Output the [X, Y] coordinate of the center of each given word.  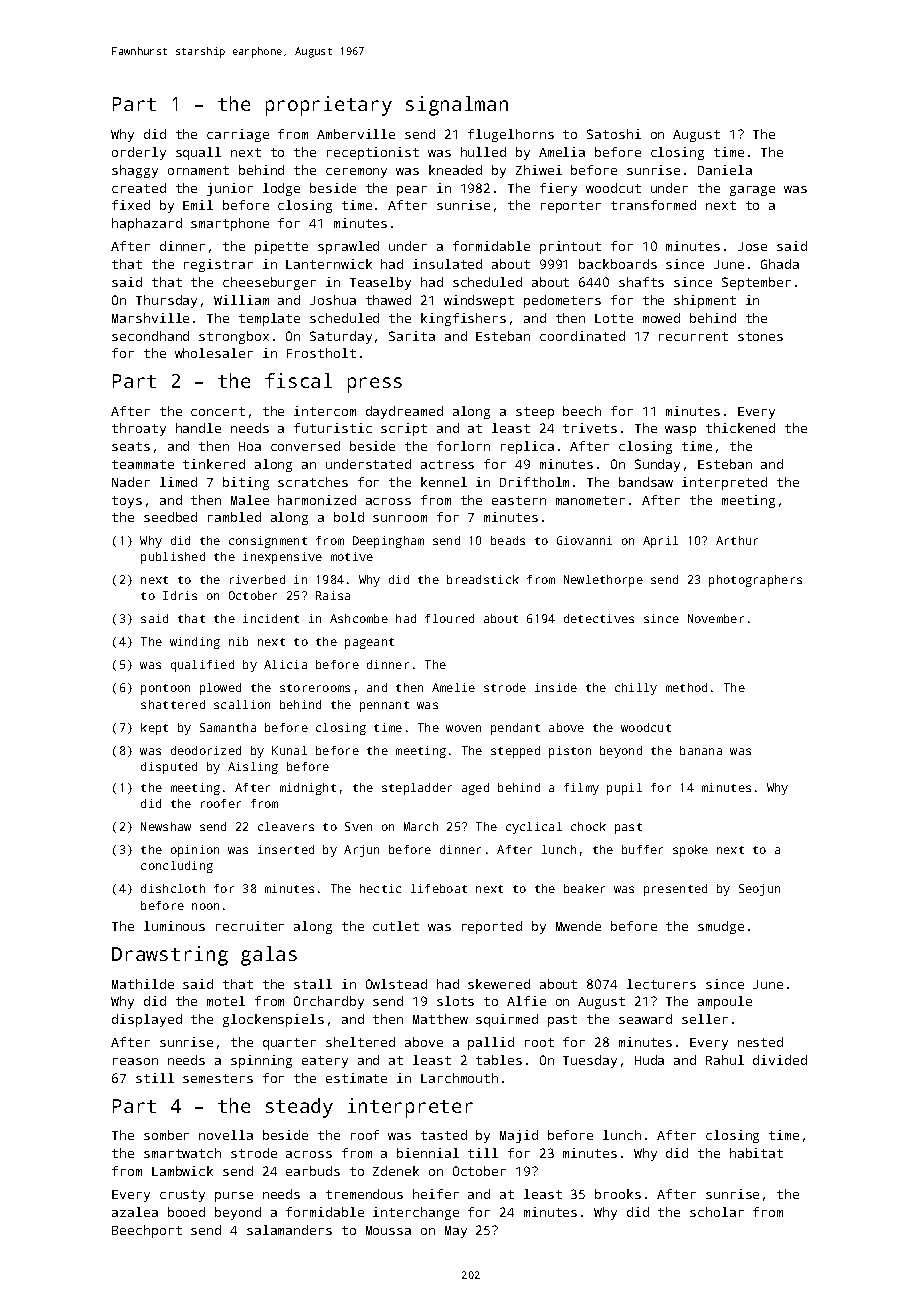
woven [463, 728]
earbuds [313, 1171]
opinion [195, 851]
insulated [447, 264]
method [686, 687]
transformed [653, 205]
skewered [499, 984]
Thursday [166, 301]
